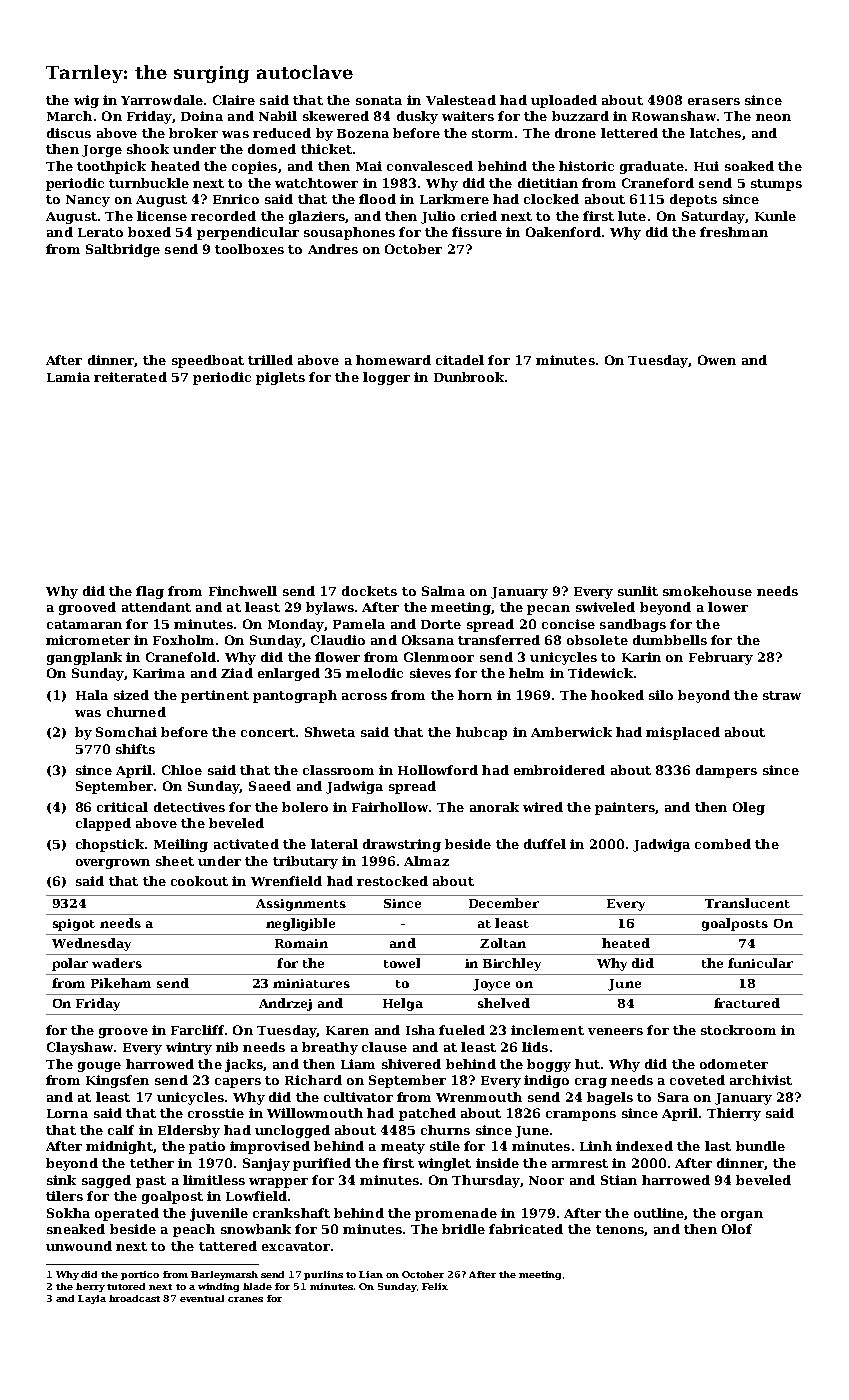 This screenshot has height=1400, width=849. I want to click on discus, so click(69, 133).
